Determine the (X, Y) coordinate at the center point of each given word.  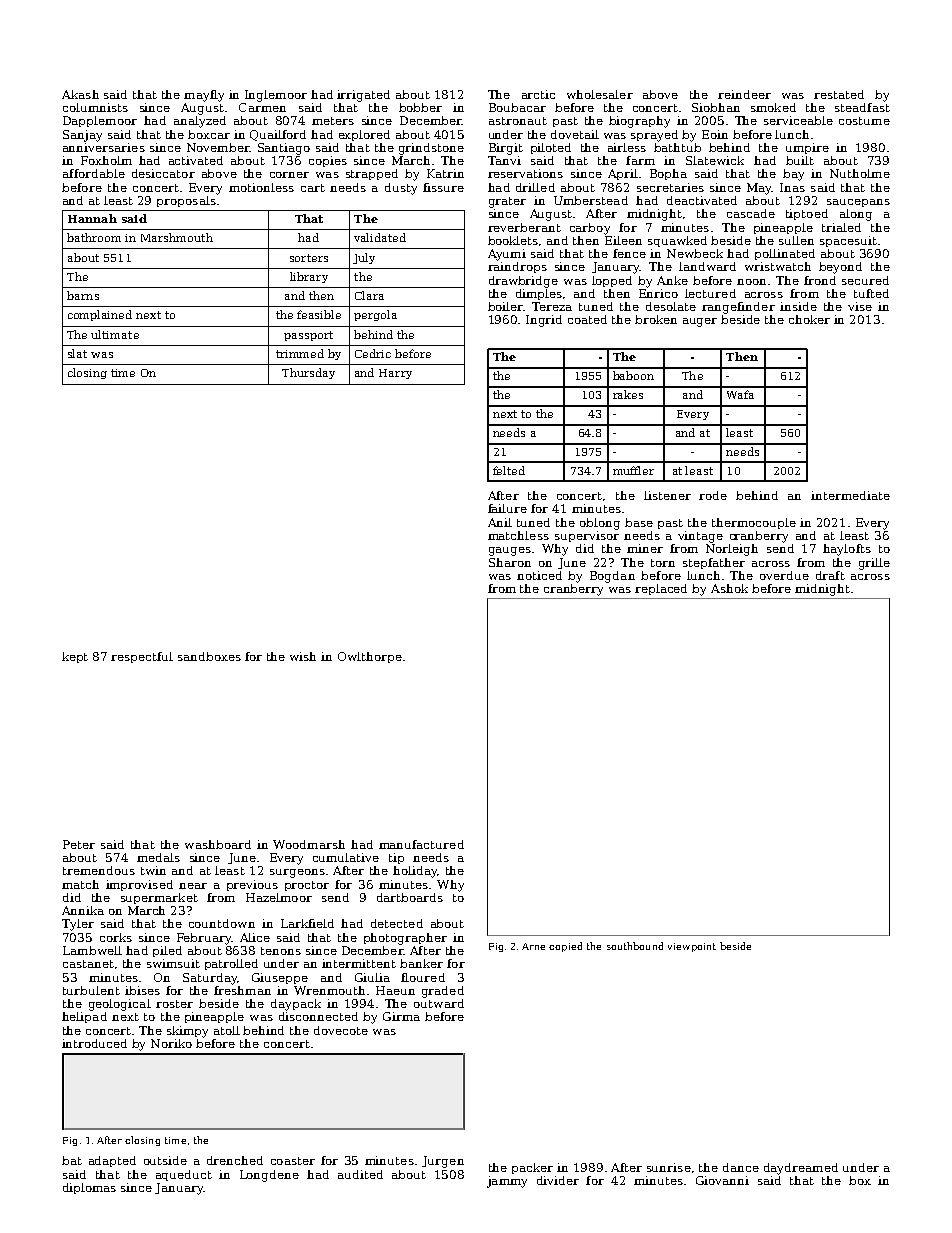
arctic (538, 94)
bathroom (94, 237)
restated (839, 94)
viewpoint (692, 947)
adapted (112, 1161)
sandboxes (209, 656)
